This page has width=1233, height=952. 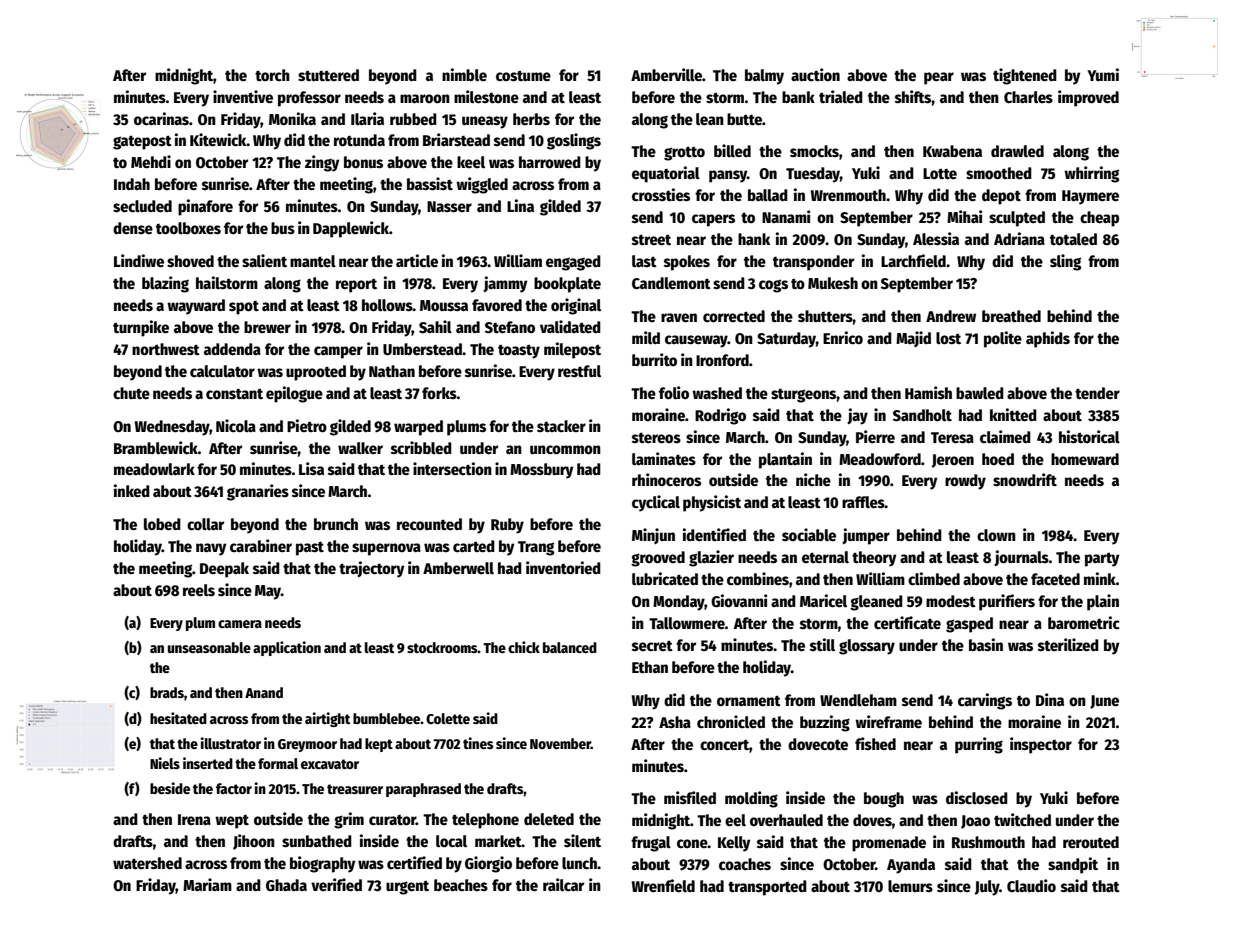 I want to click on misfiled, so click(x=690, y=797).
